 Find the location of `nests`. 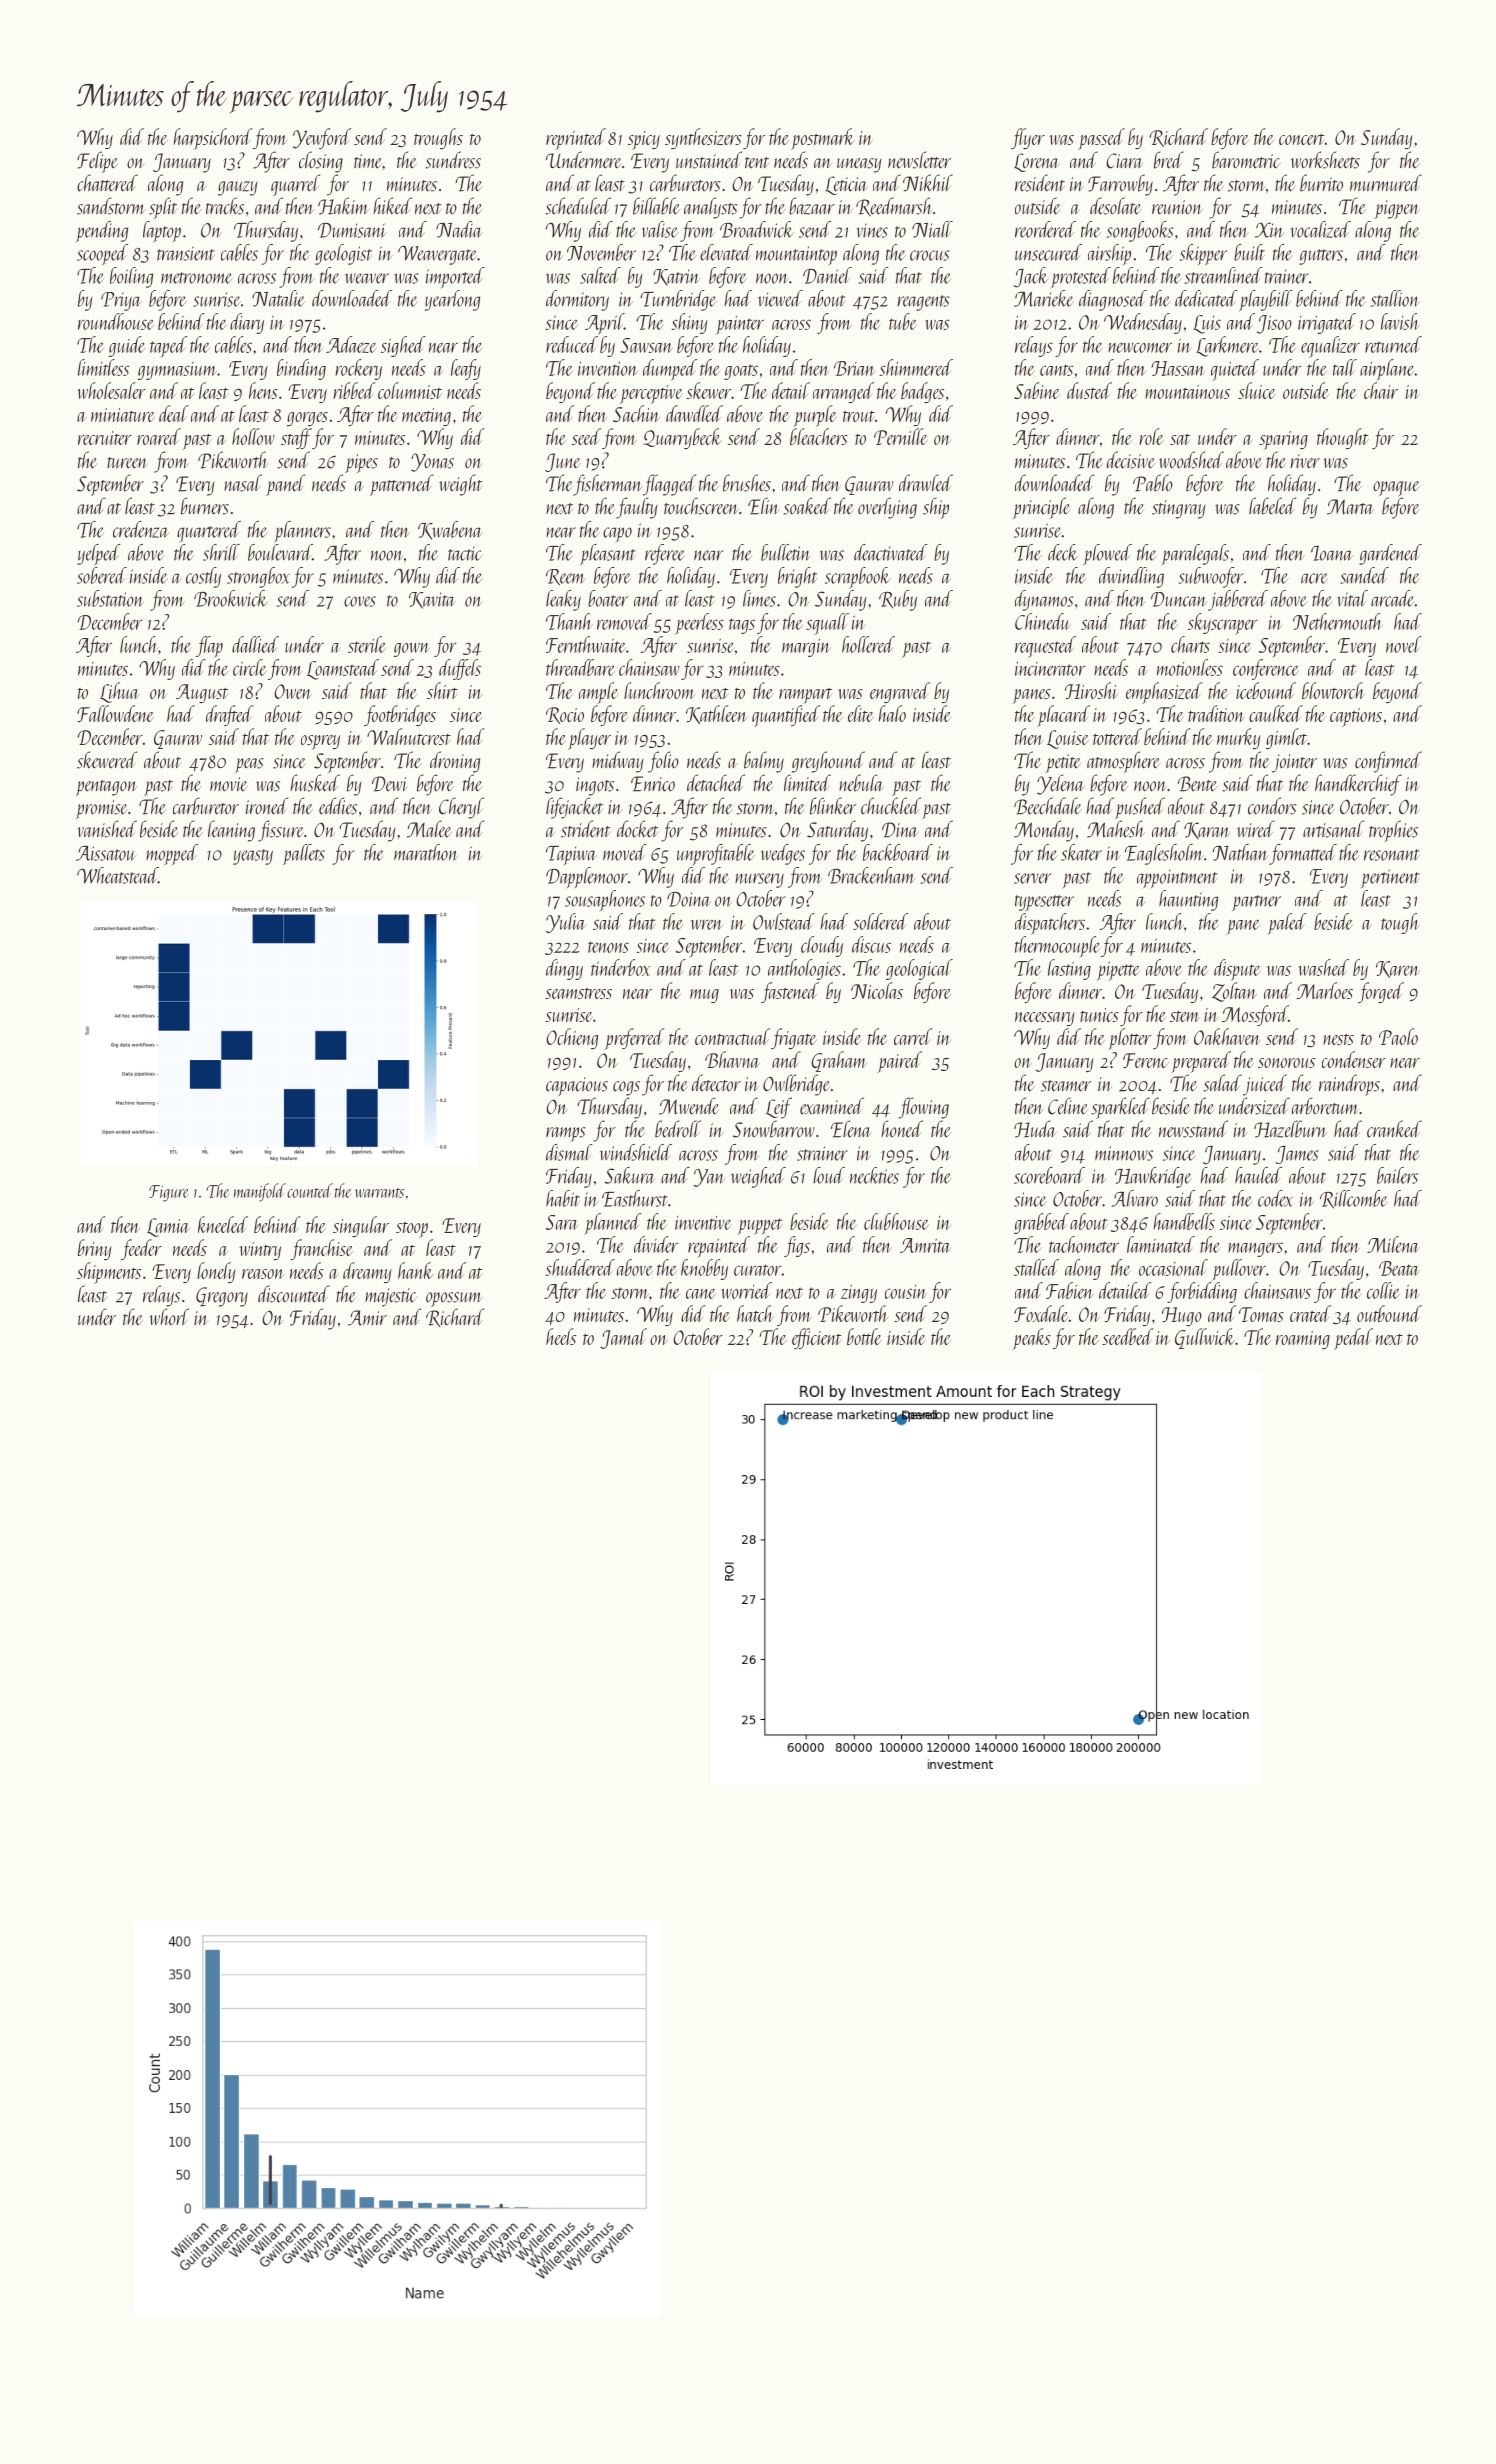

nests is located at coordinates (1338, 1039).
